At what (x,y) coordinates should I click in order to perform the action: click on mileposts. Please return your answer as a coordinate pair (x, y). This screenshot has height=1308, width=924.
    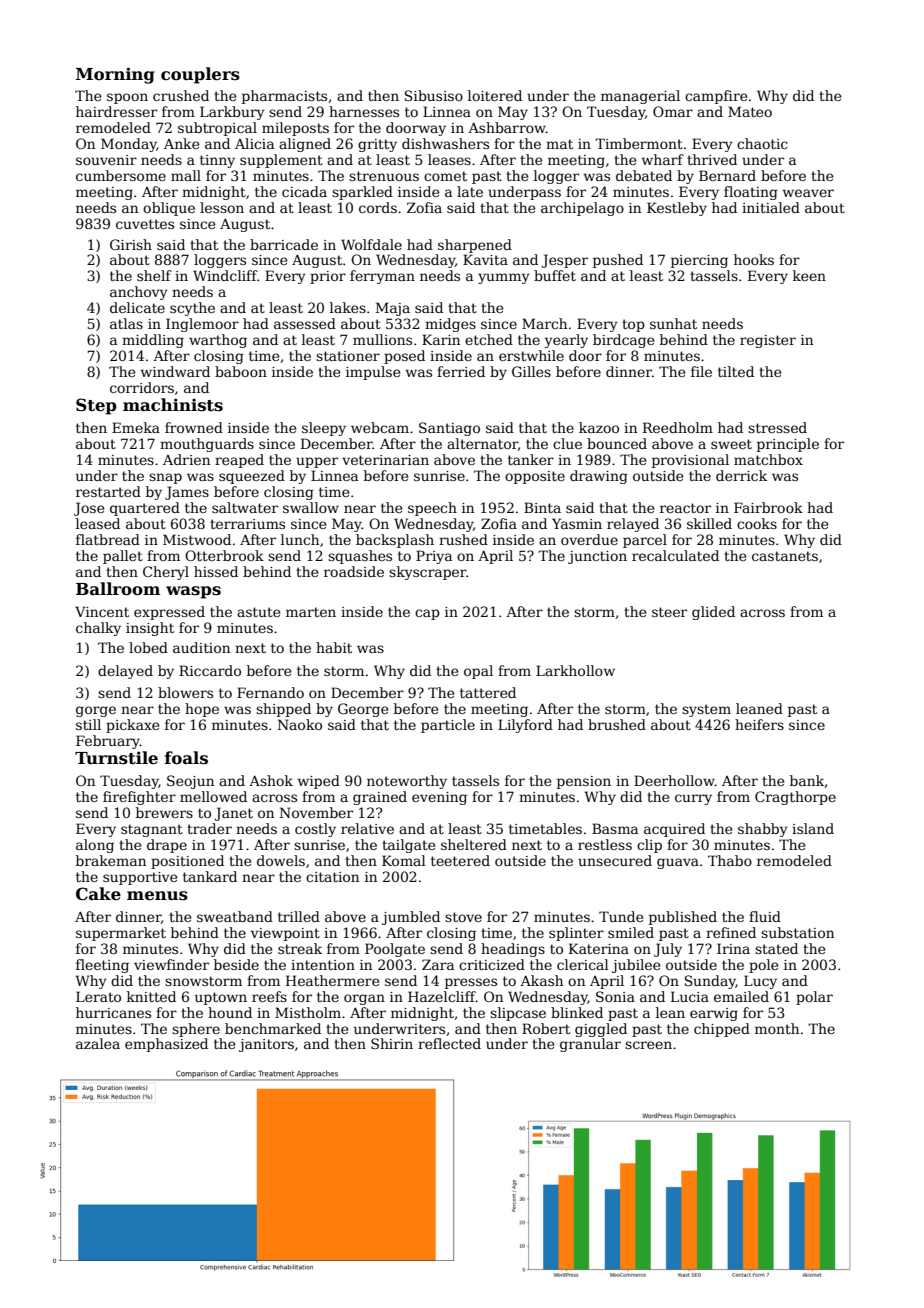
    Looking at the image, I should click on (295, 129).
